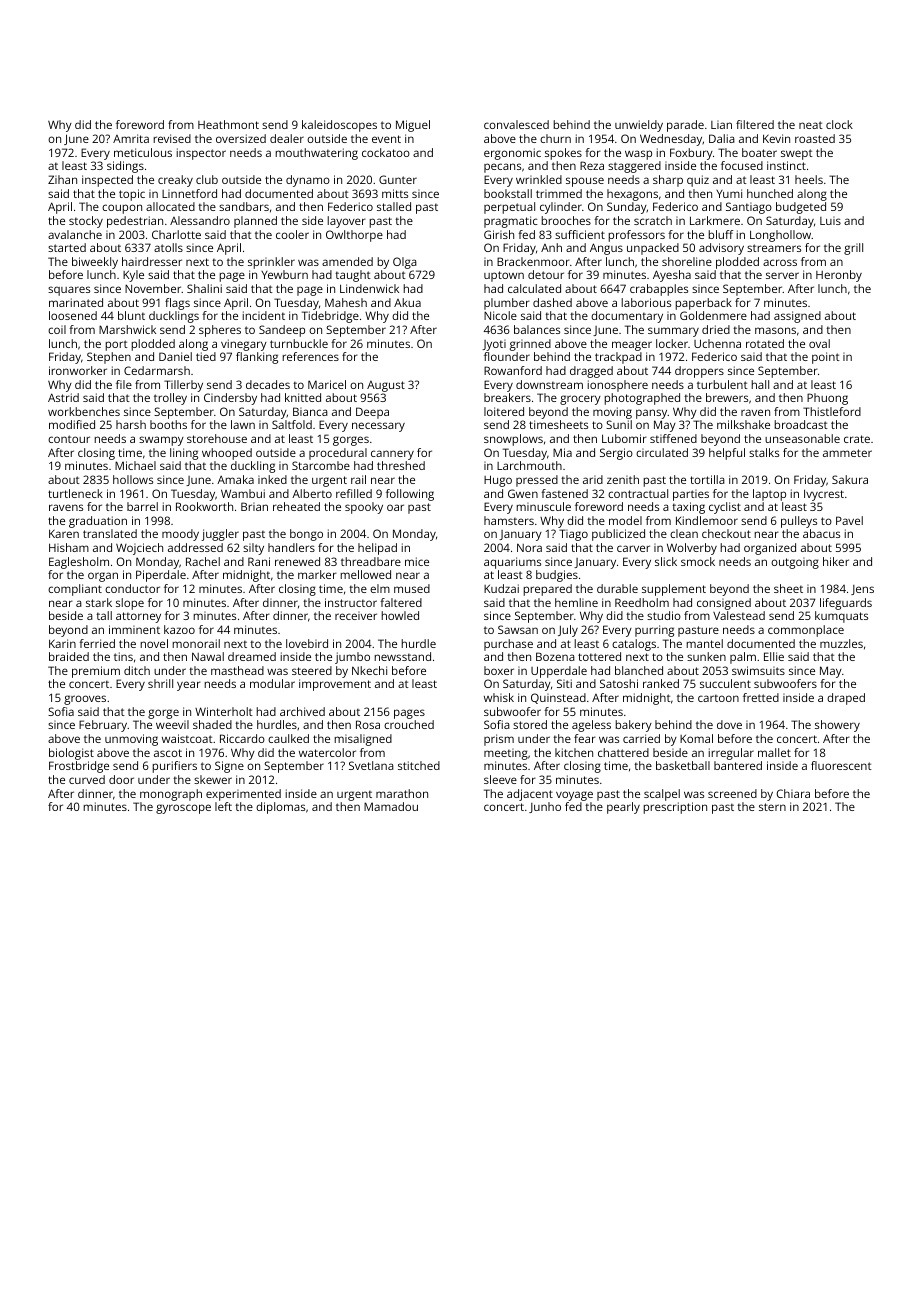 The image size is (924, 1308). What do you see at coordinates (208, 656) in the page?
I see `Nawal` at bounding box center [208, 656].
